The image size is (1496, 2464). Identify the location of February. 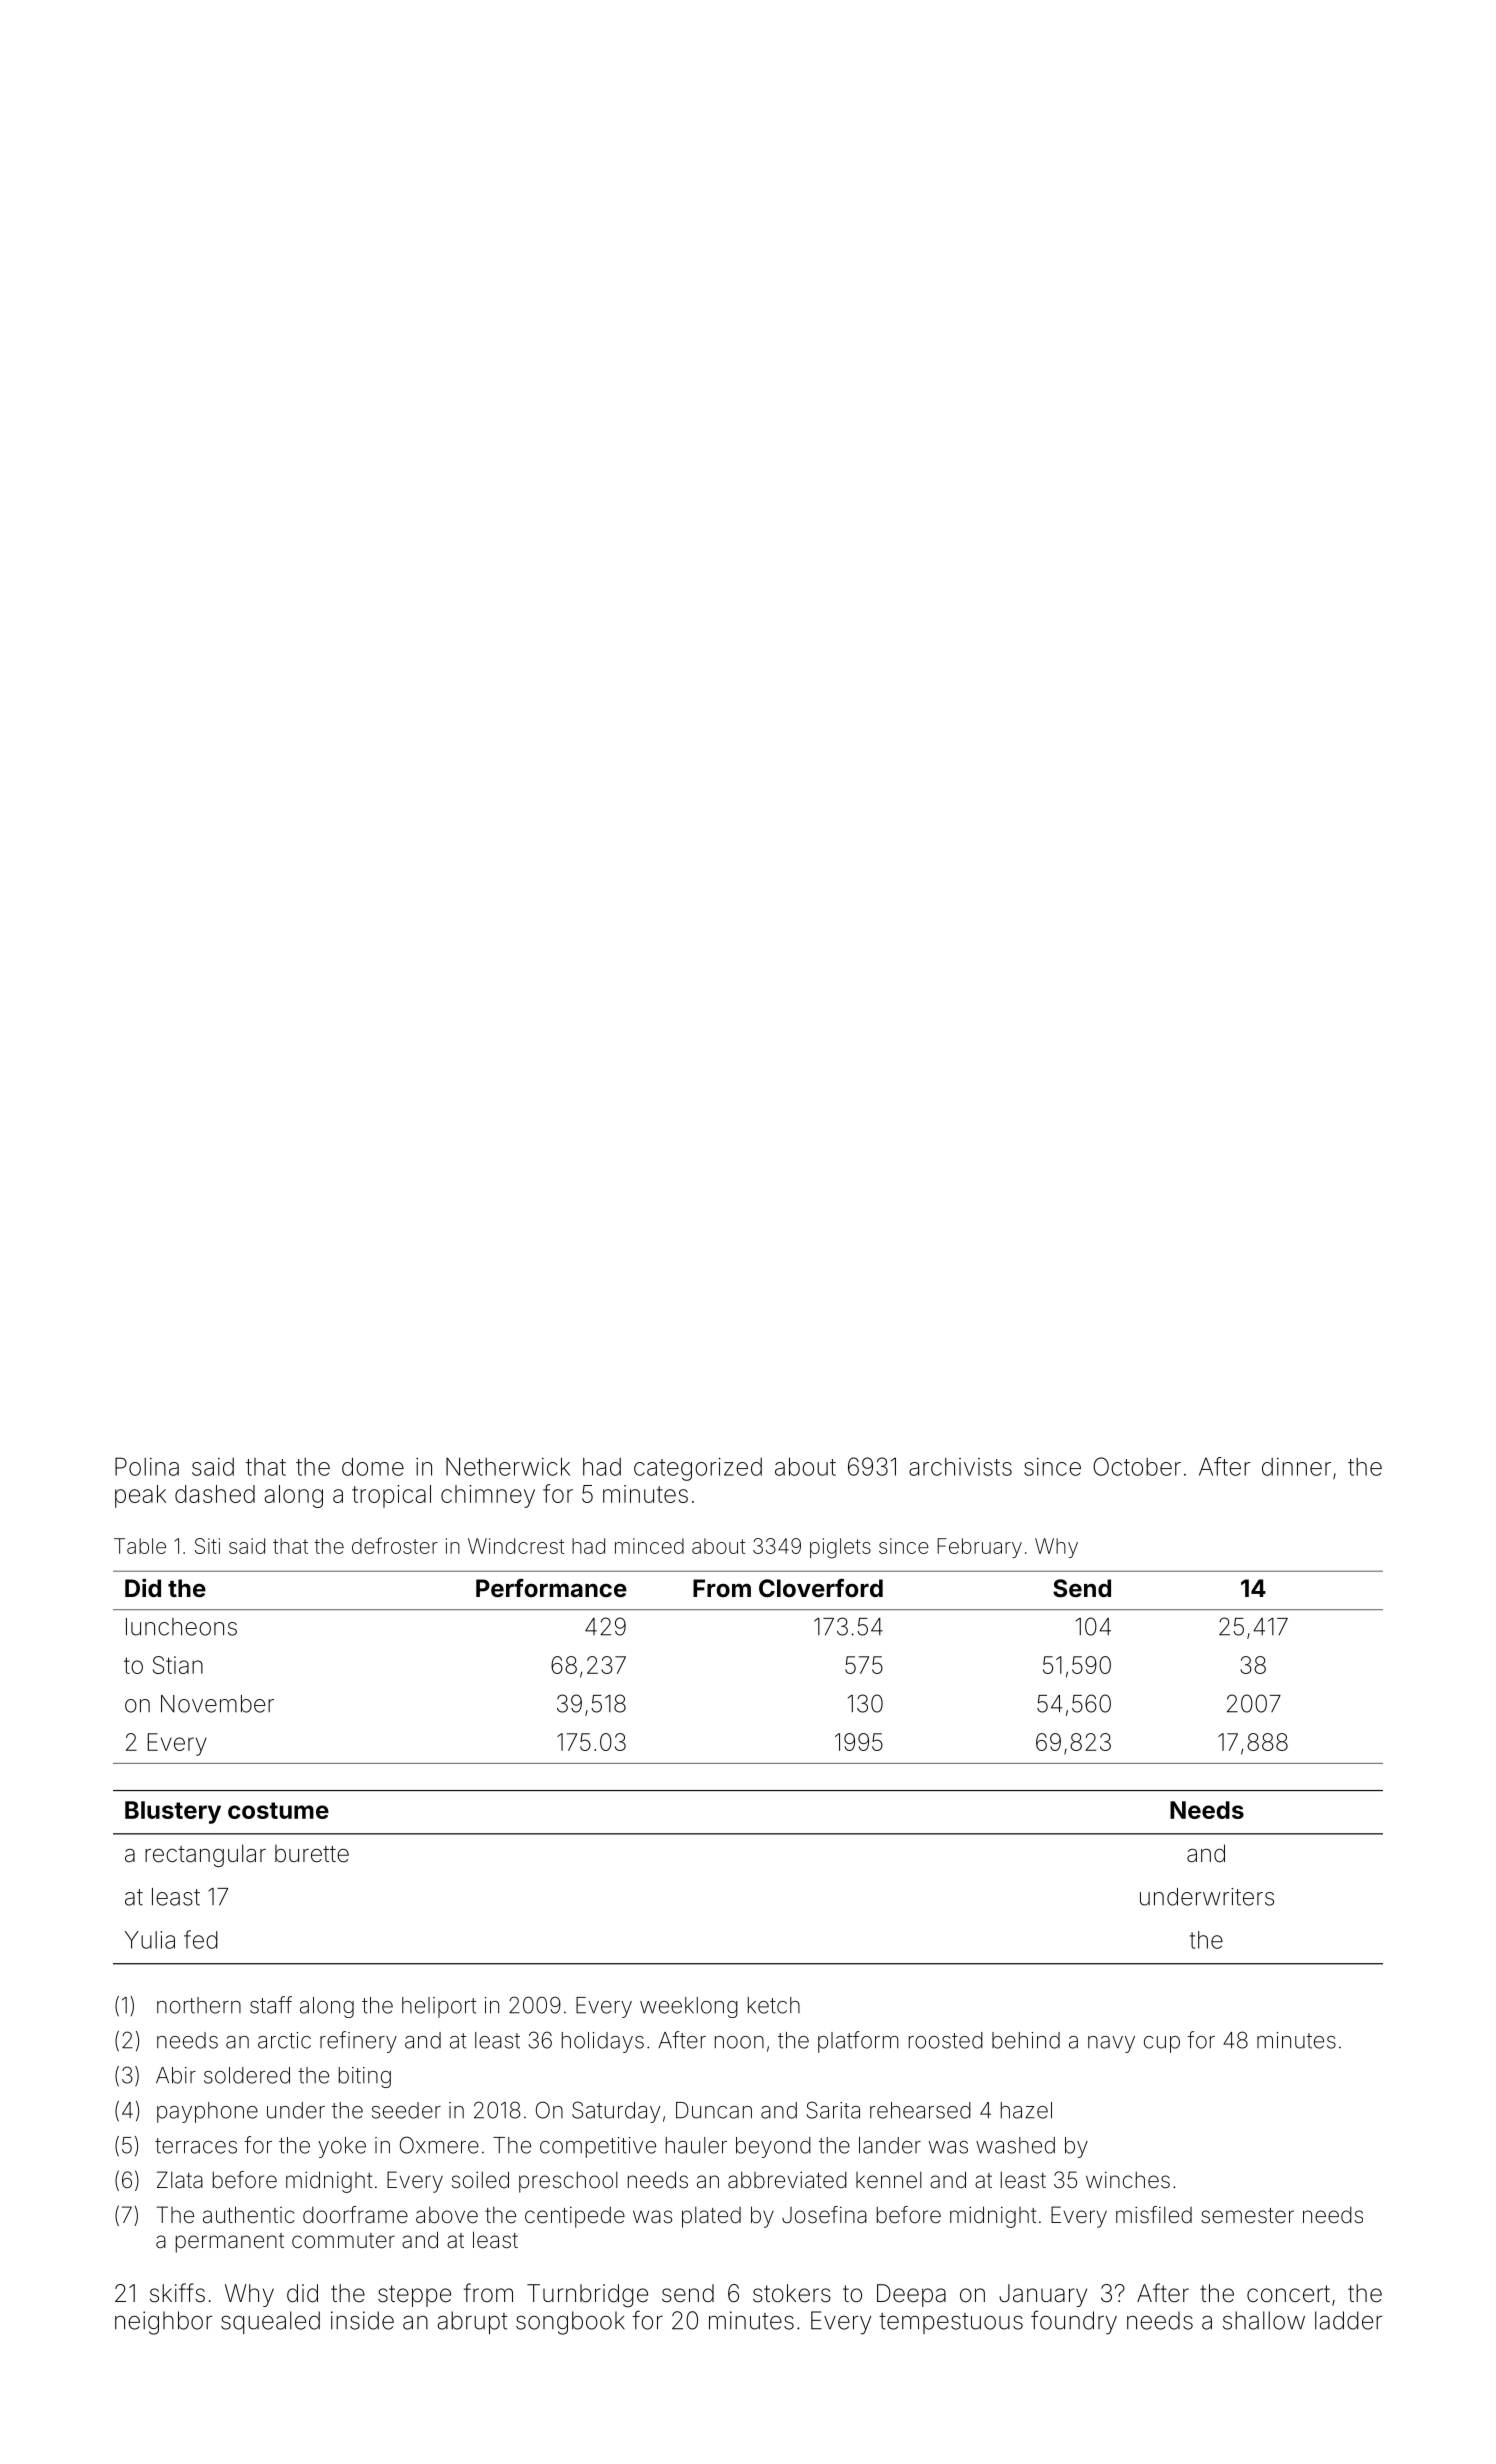
(979, 1548).
